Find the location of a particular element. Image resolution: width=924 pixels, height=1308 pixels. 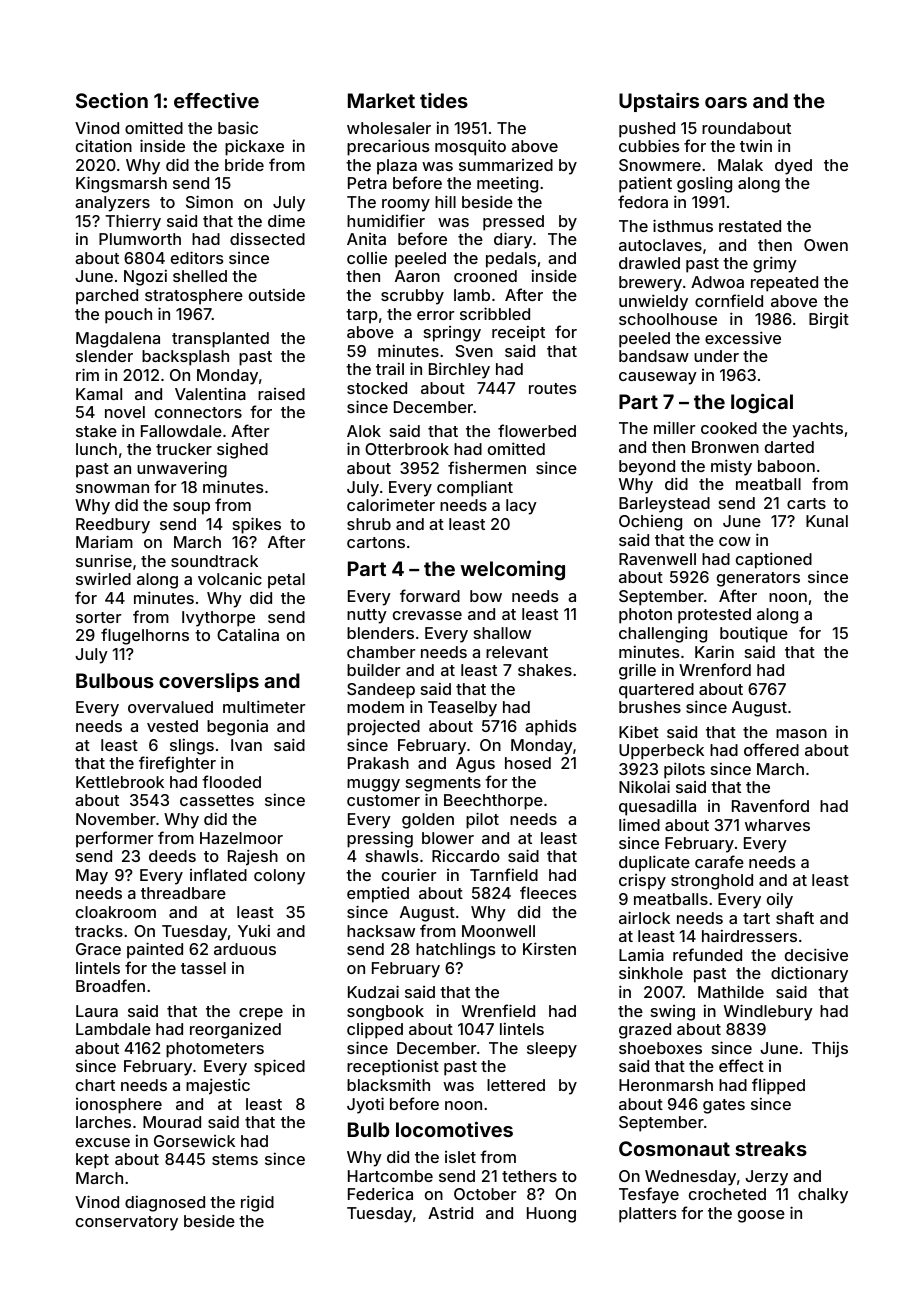

crooned is located at coordinates (485, 276).
